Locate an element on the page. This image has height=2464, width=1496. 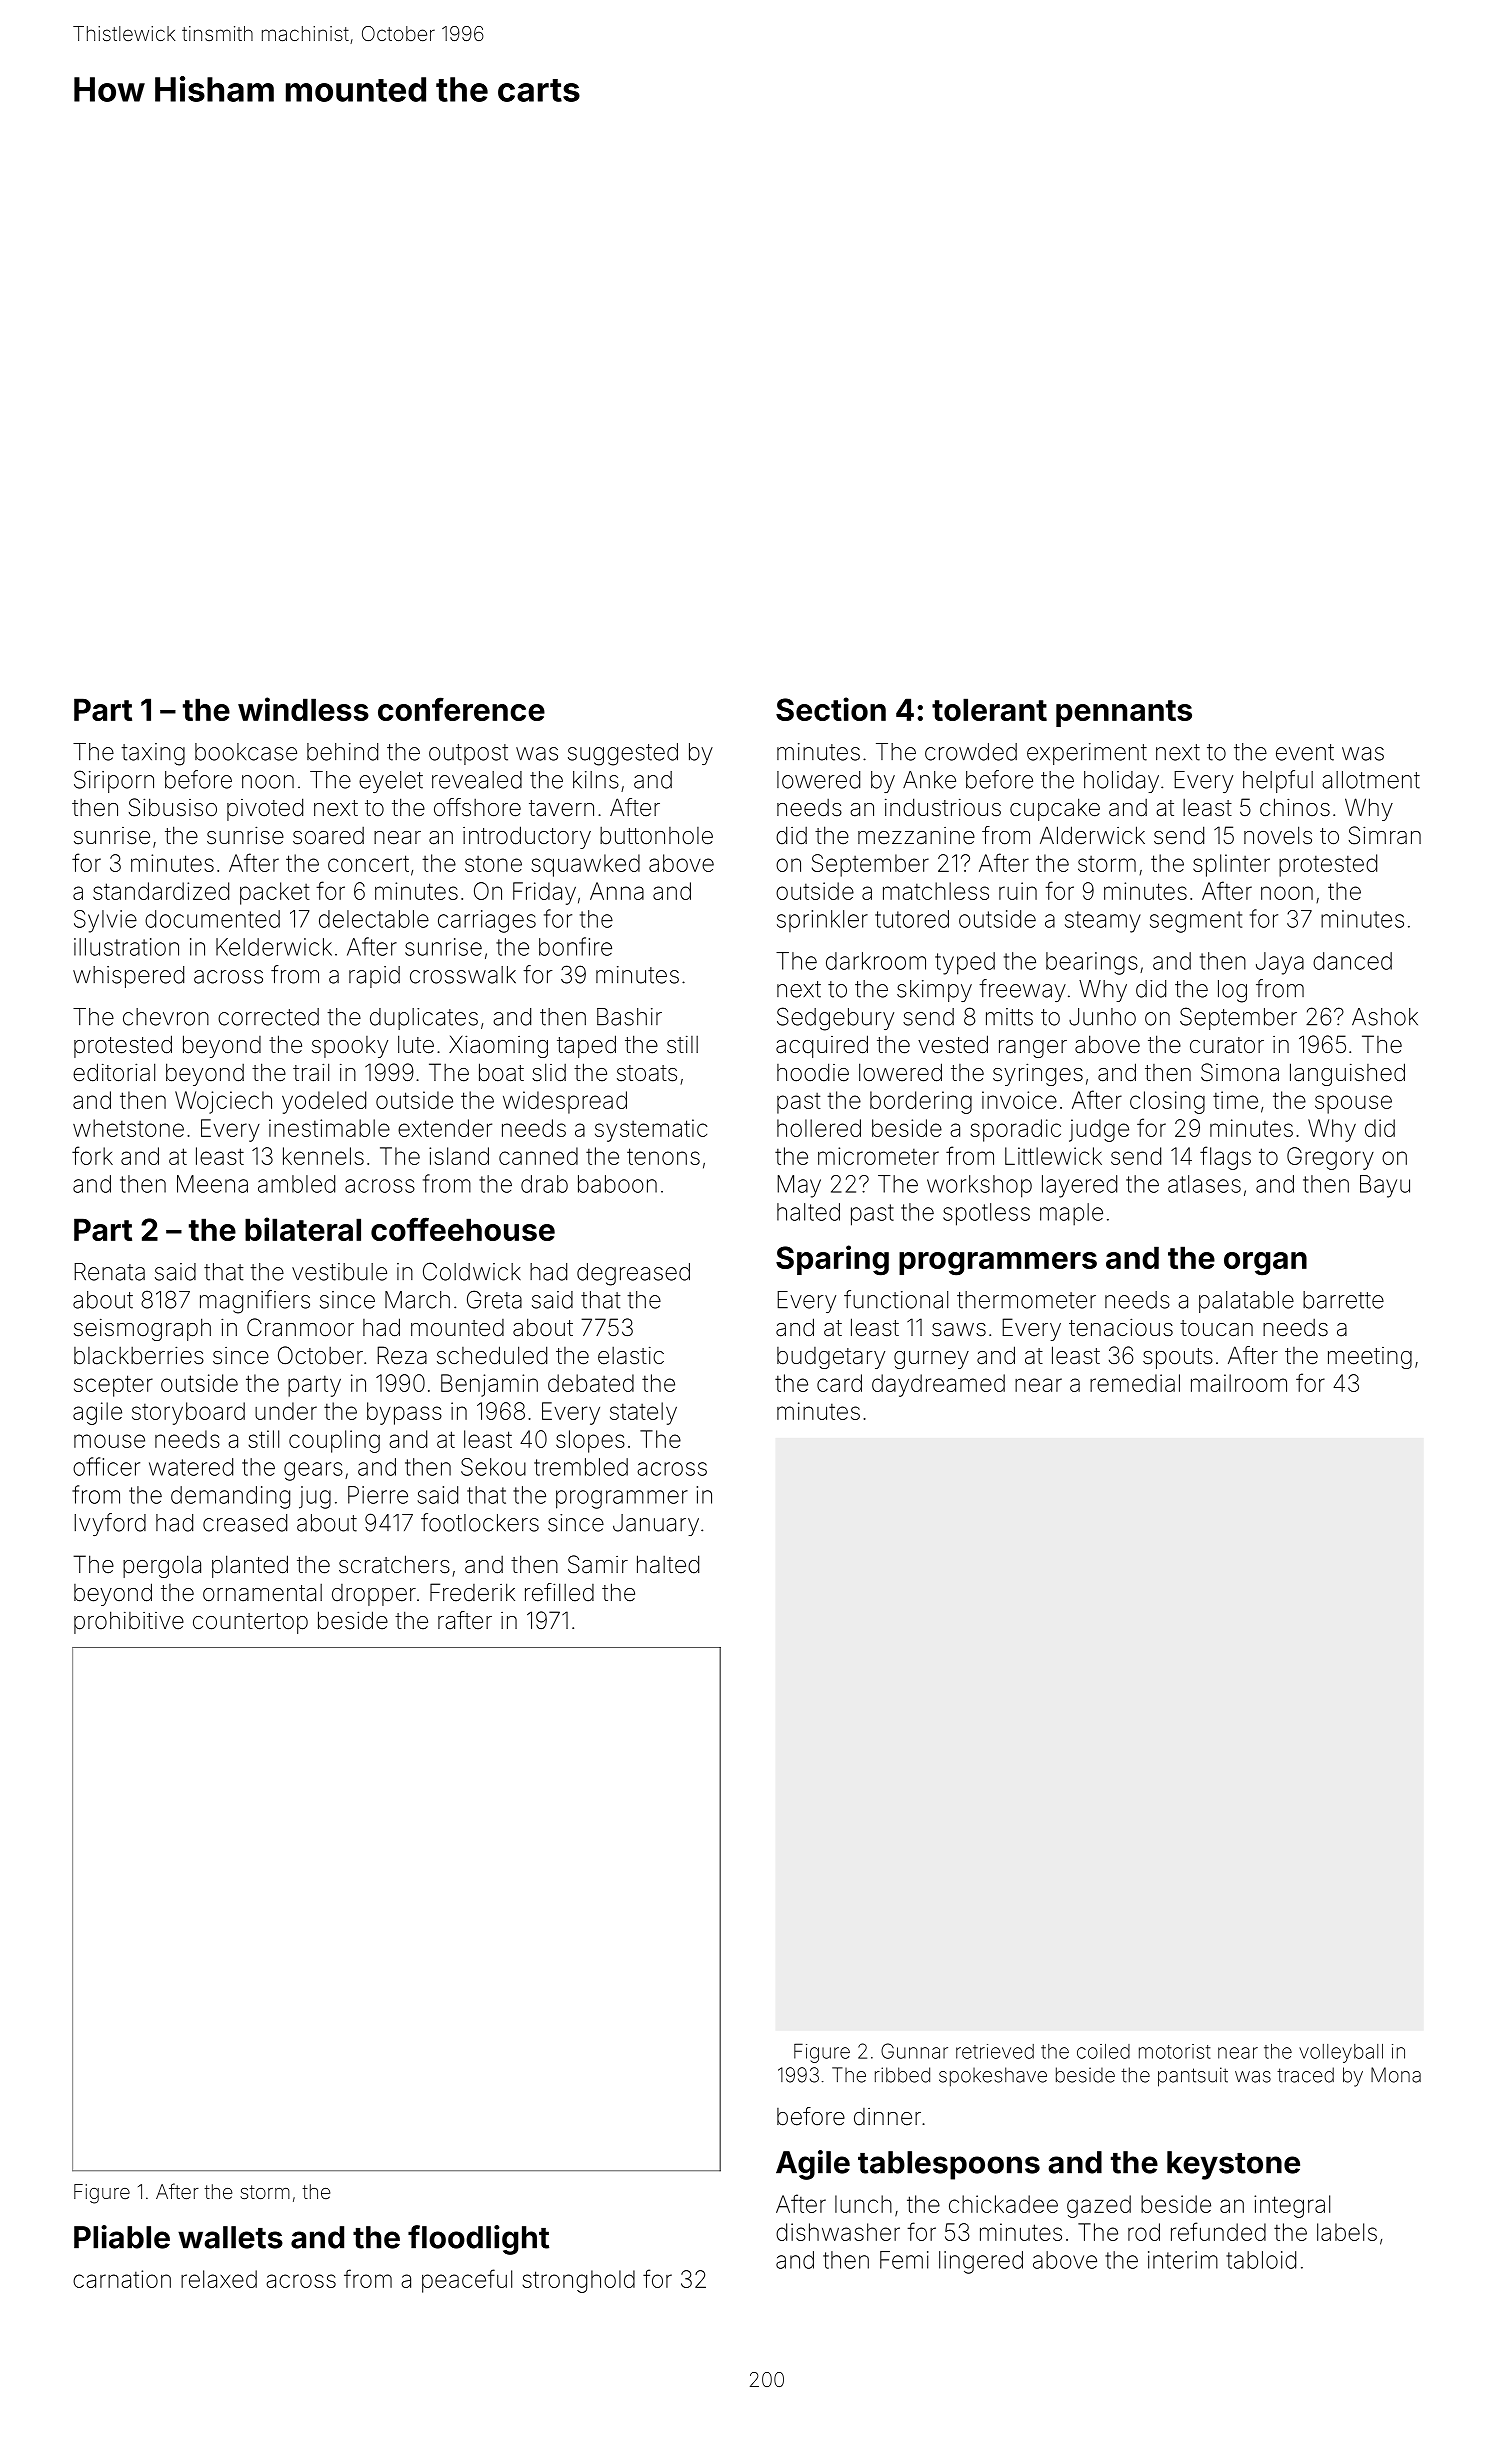
countertop is located at coordinates (250, 1623).
